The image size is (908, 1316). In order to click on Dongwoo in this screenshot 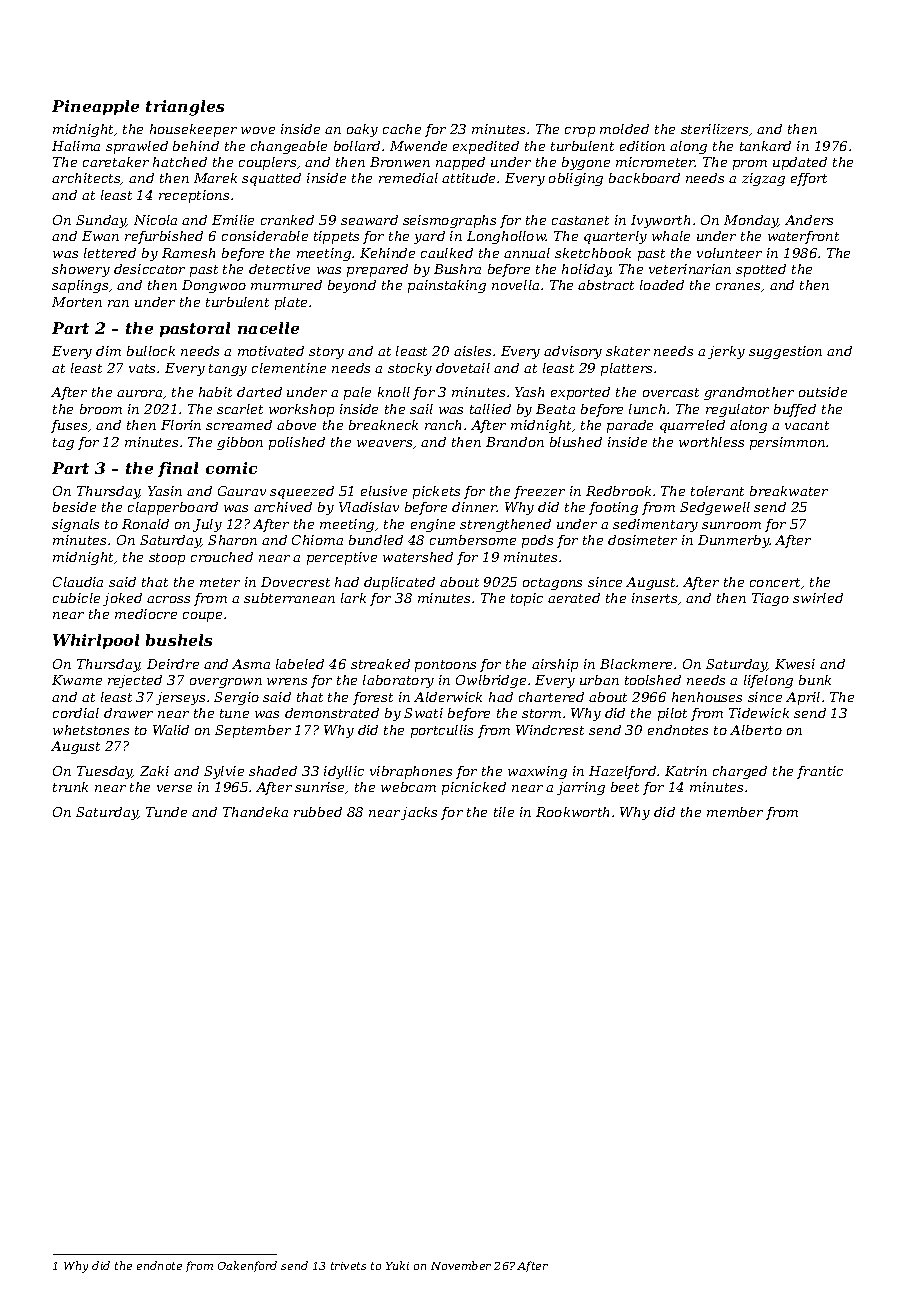, I will do `click(214, 286)`.
